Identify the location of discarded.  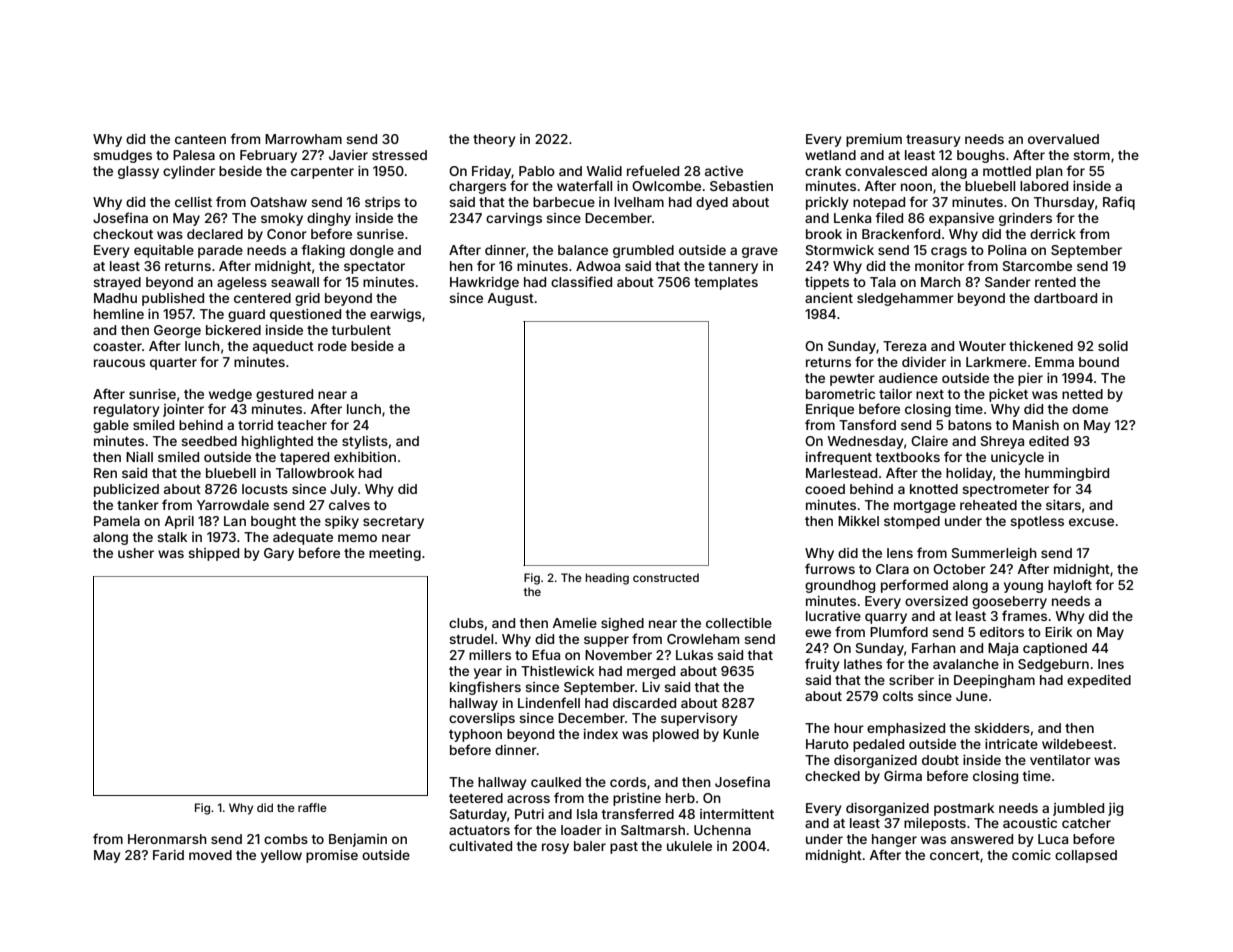
(644, 703).
